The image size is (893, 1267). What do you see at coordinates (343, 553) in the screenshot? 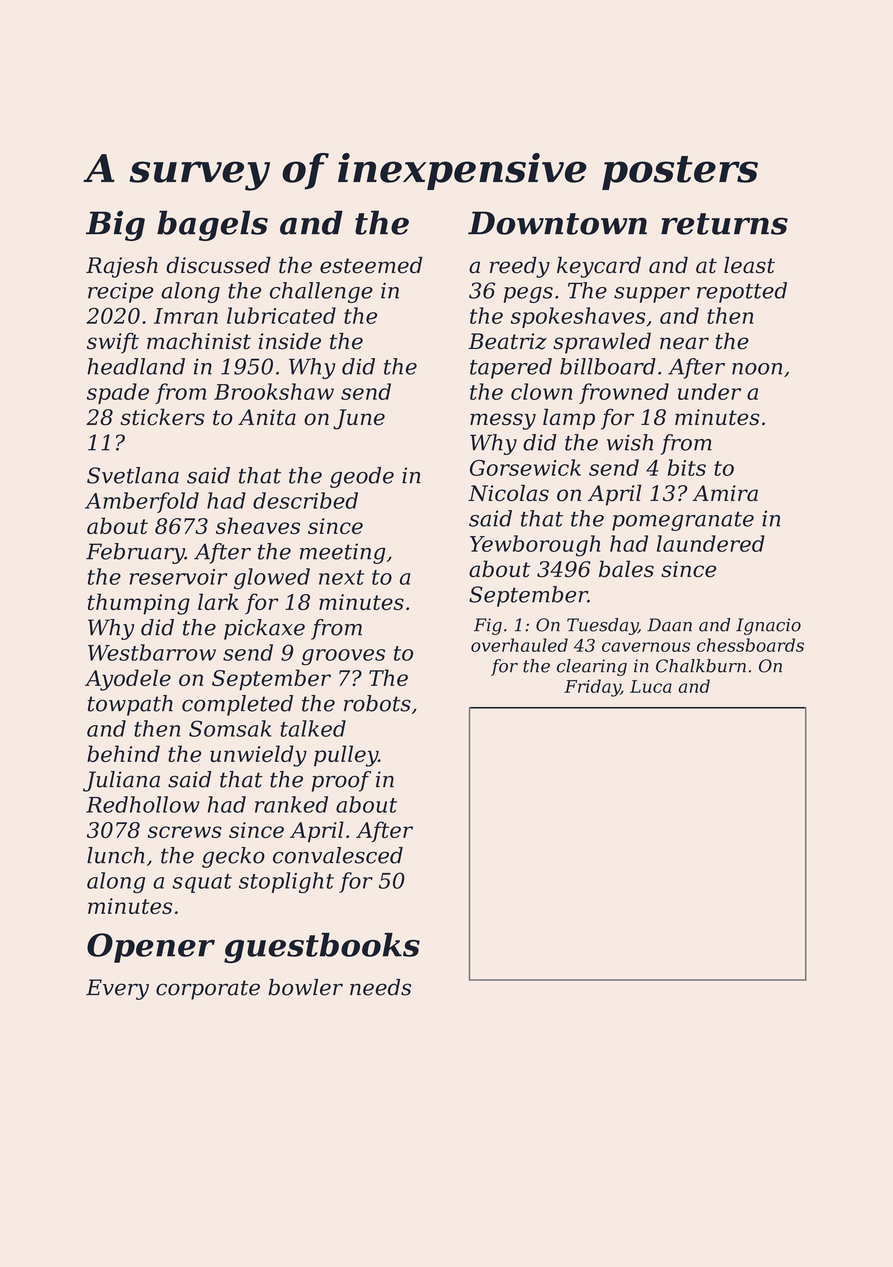
I see `meeting` at bounding box center [343, 553].
